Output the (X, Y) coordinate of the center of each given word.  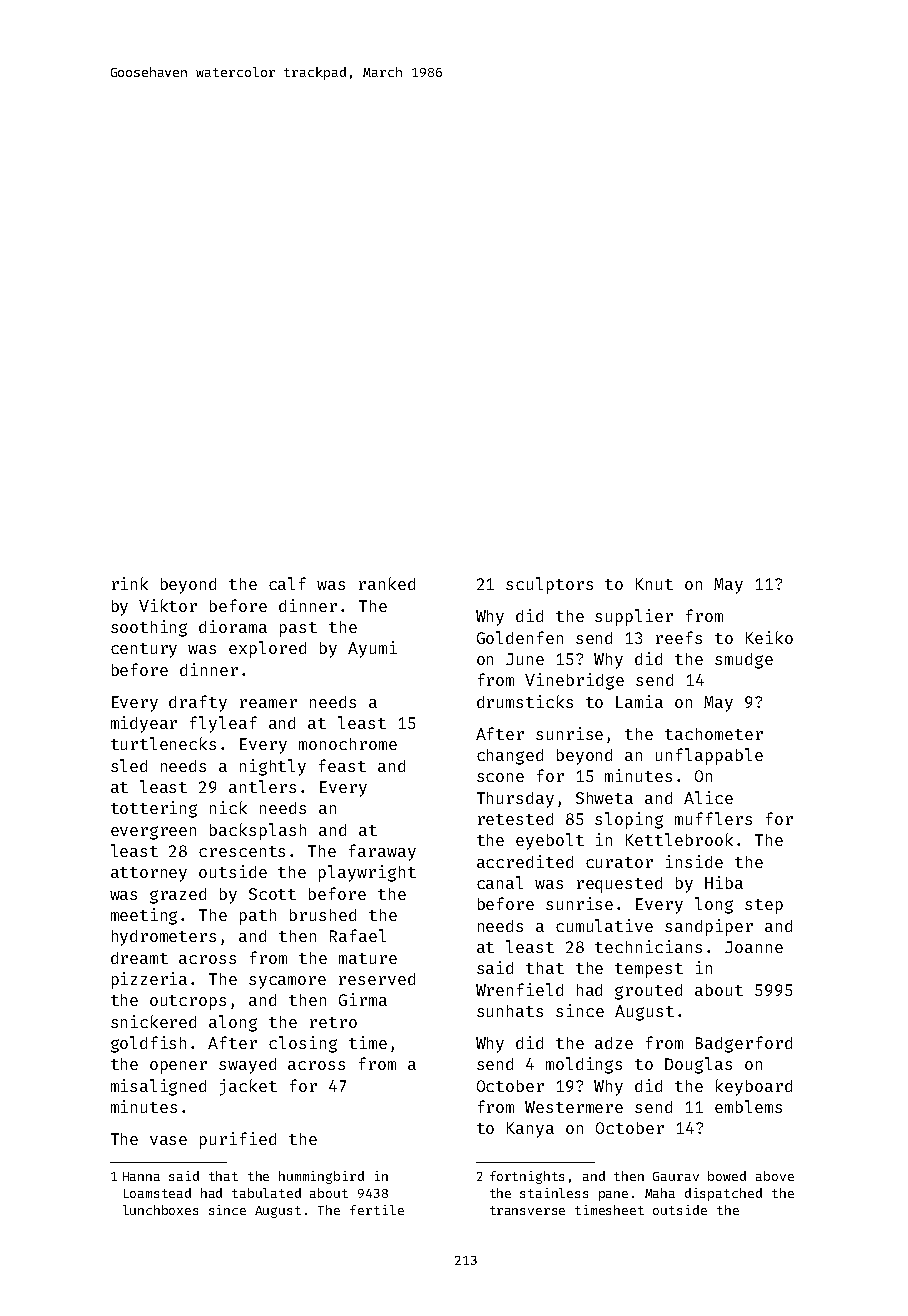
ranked (387, 583)
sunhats (510, 1011)
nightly (273, 767)
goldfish (148, 1044)
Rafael (358, 935)
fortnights (527, 1177)
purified (238, 1140)
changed (510, 757)
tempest (649, 970)
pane (613, 1196)
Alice (708, 797)
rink (130, 583)
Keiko (769, 637)
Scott (272, 894)
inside (694, 861)
